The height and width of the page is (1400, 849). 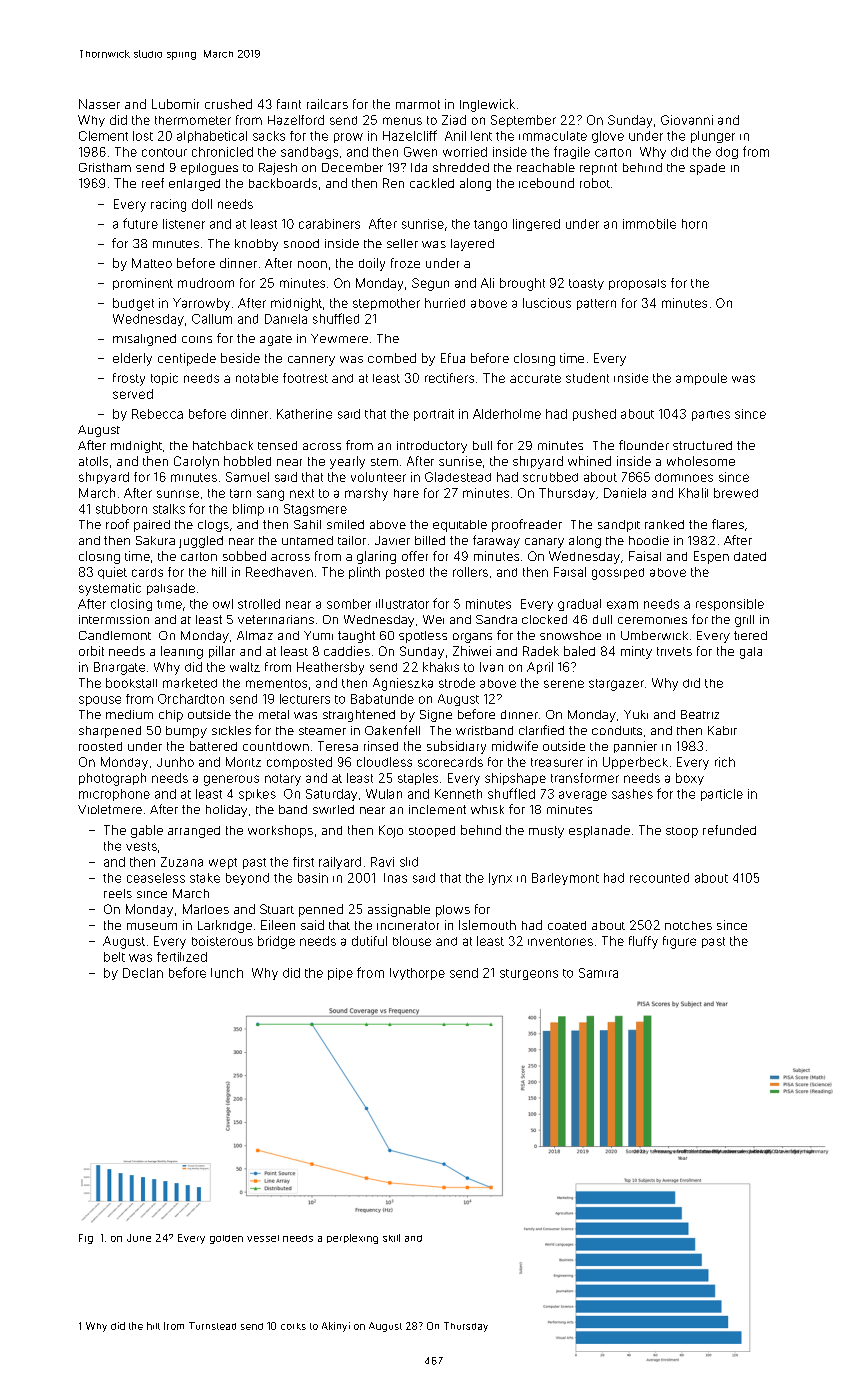 I want to click on khakis, so click(x=441, y=667).
